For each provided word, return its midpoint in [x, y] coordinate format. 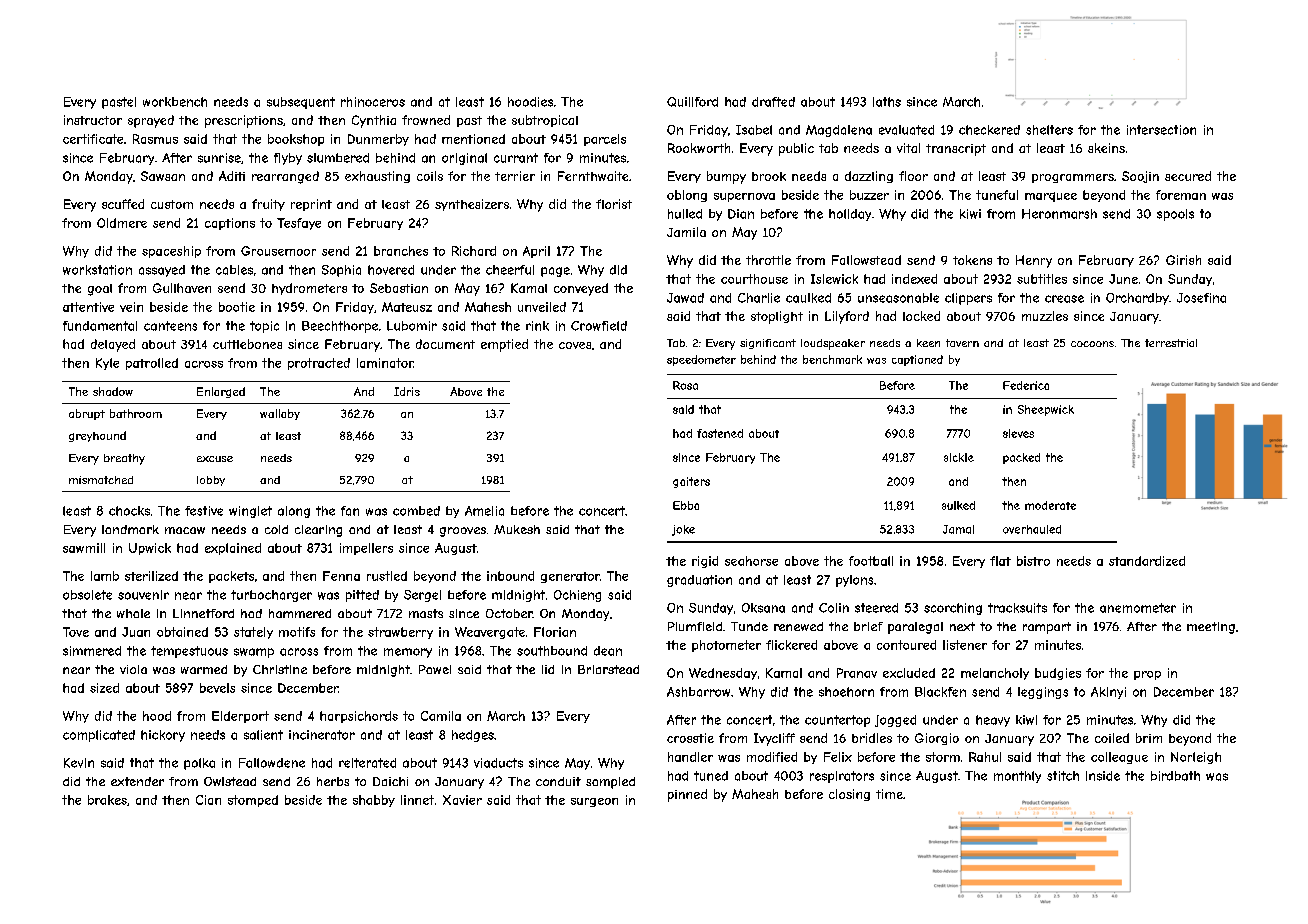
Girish [1183, 260]
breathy [124, 459]
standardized [1147, 561]
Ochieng [577, 596]
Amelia [484, 511]
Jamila [686, 232]
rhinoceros [373, 102]
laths [887, 102]
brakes [107, 800]
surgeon [594, 802]
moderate [1050, 505]
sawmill [84, 548]
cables [234, 270]
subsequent [301, 103]
